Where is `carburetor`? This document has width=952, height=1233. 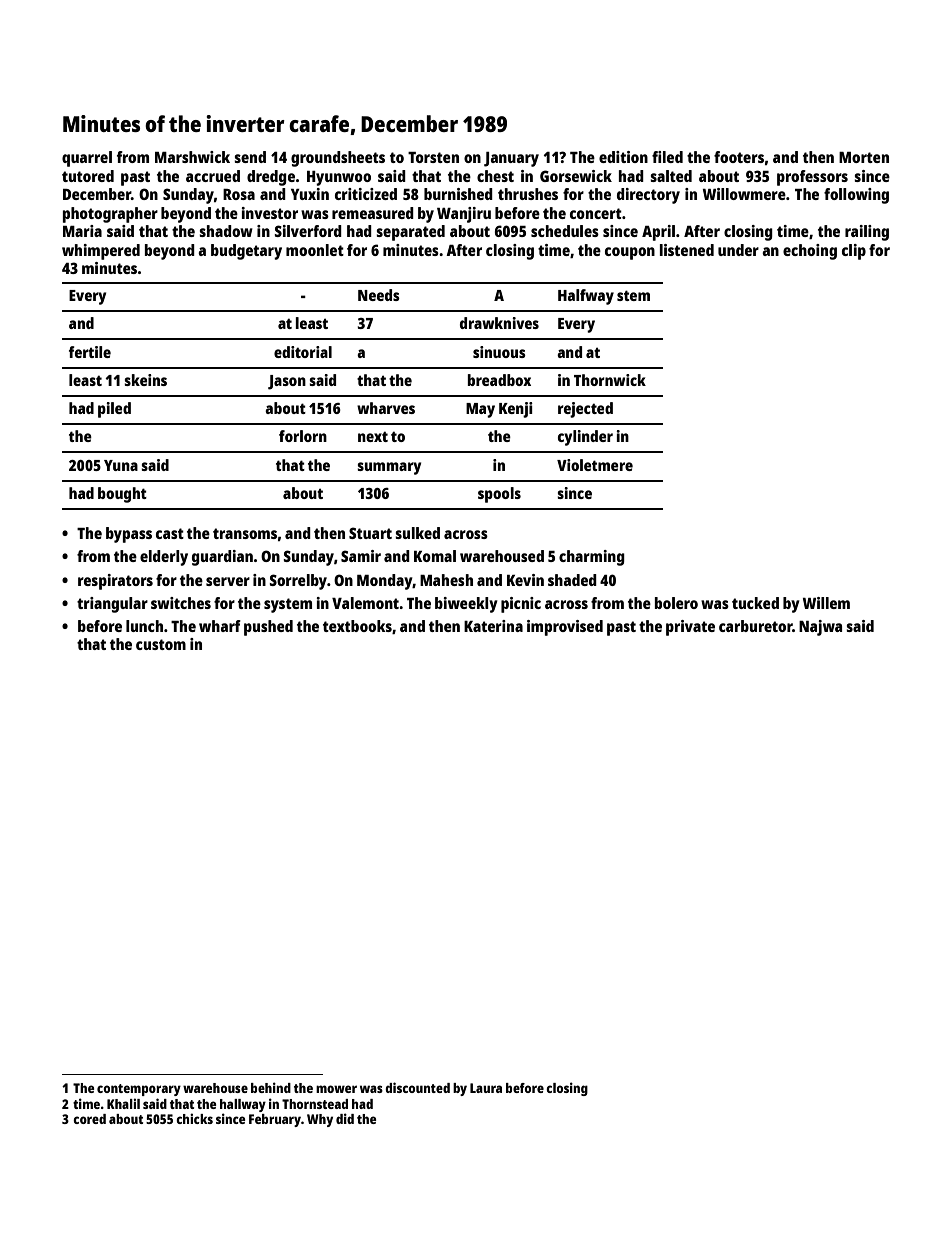
carburetor is located at coordinates (756, 626).
